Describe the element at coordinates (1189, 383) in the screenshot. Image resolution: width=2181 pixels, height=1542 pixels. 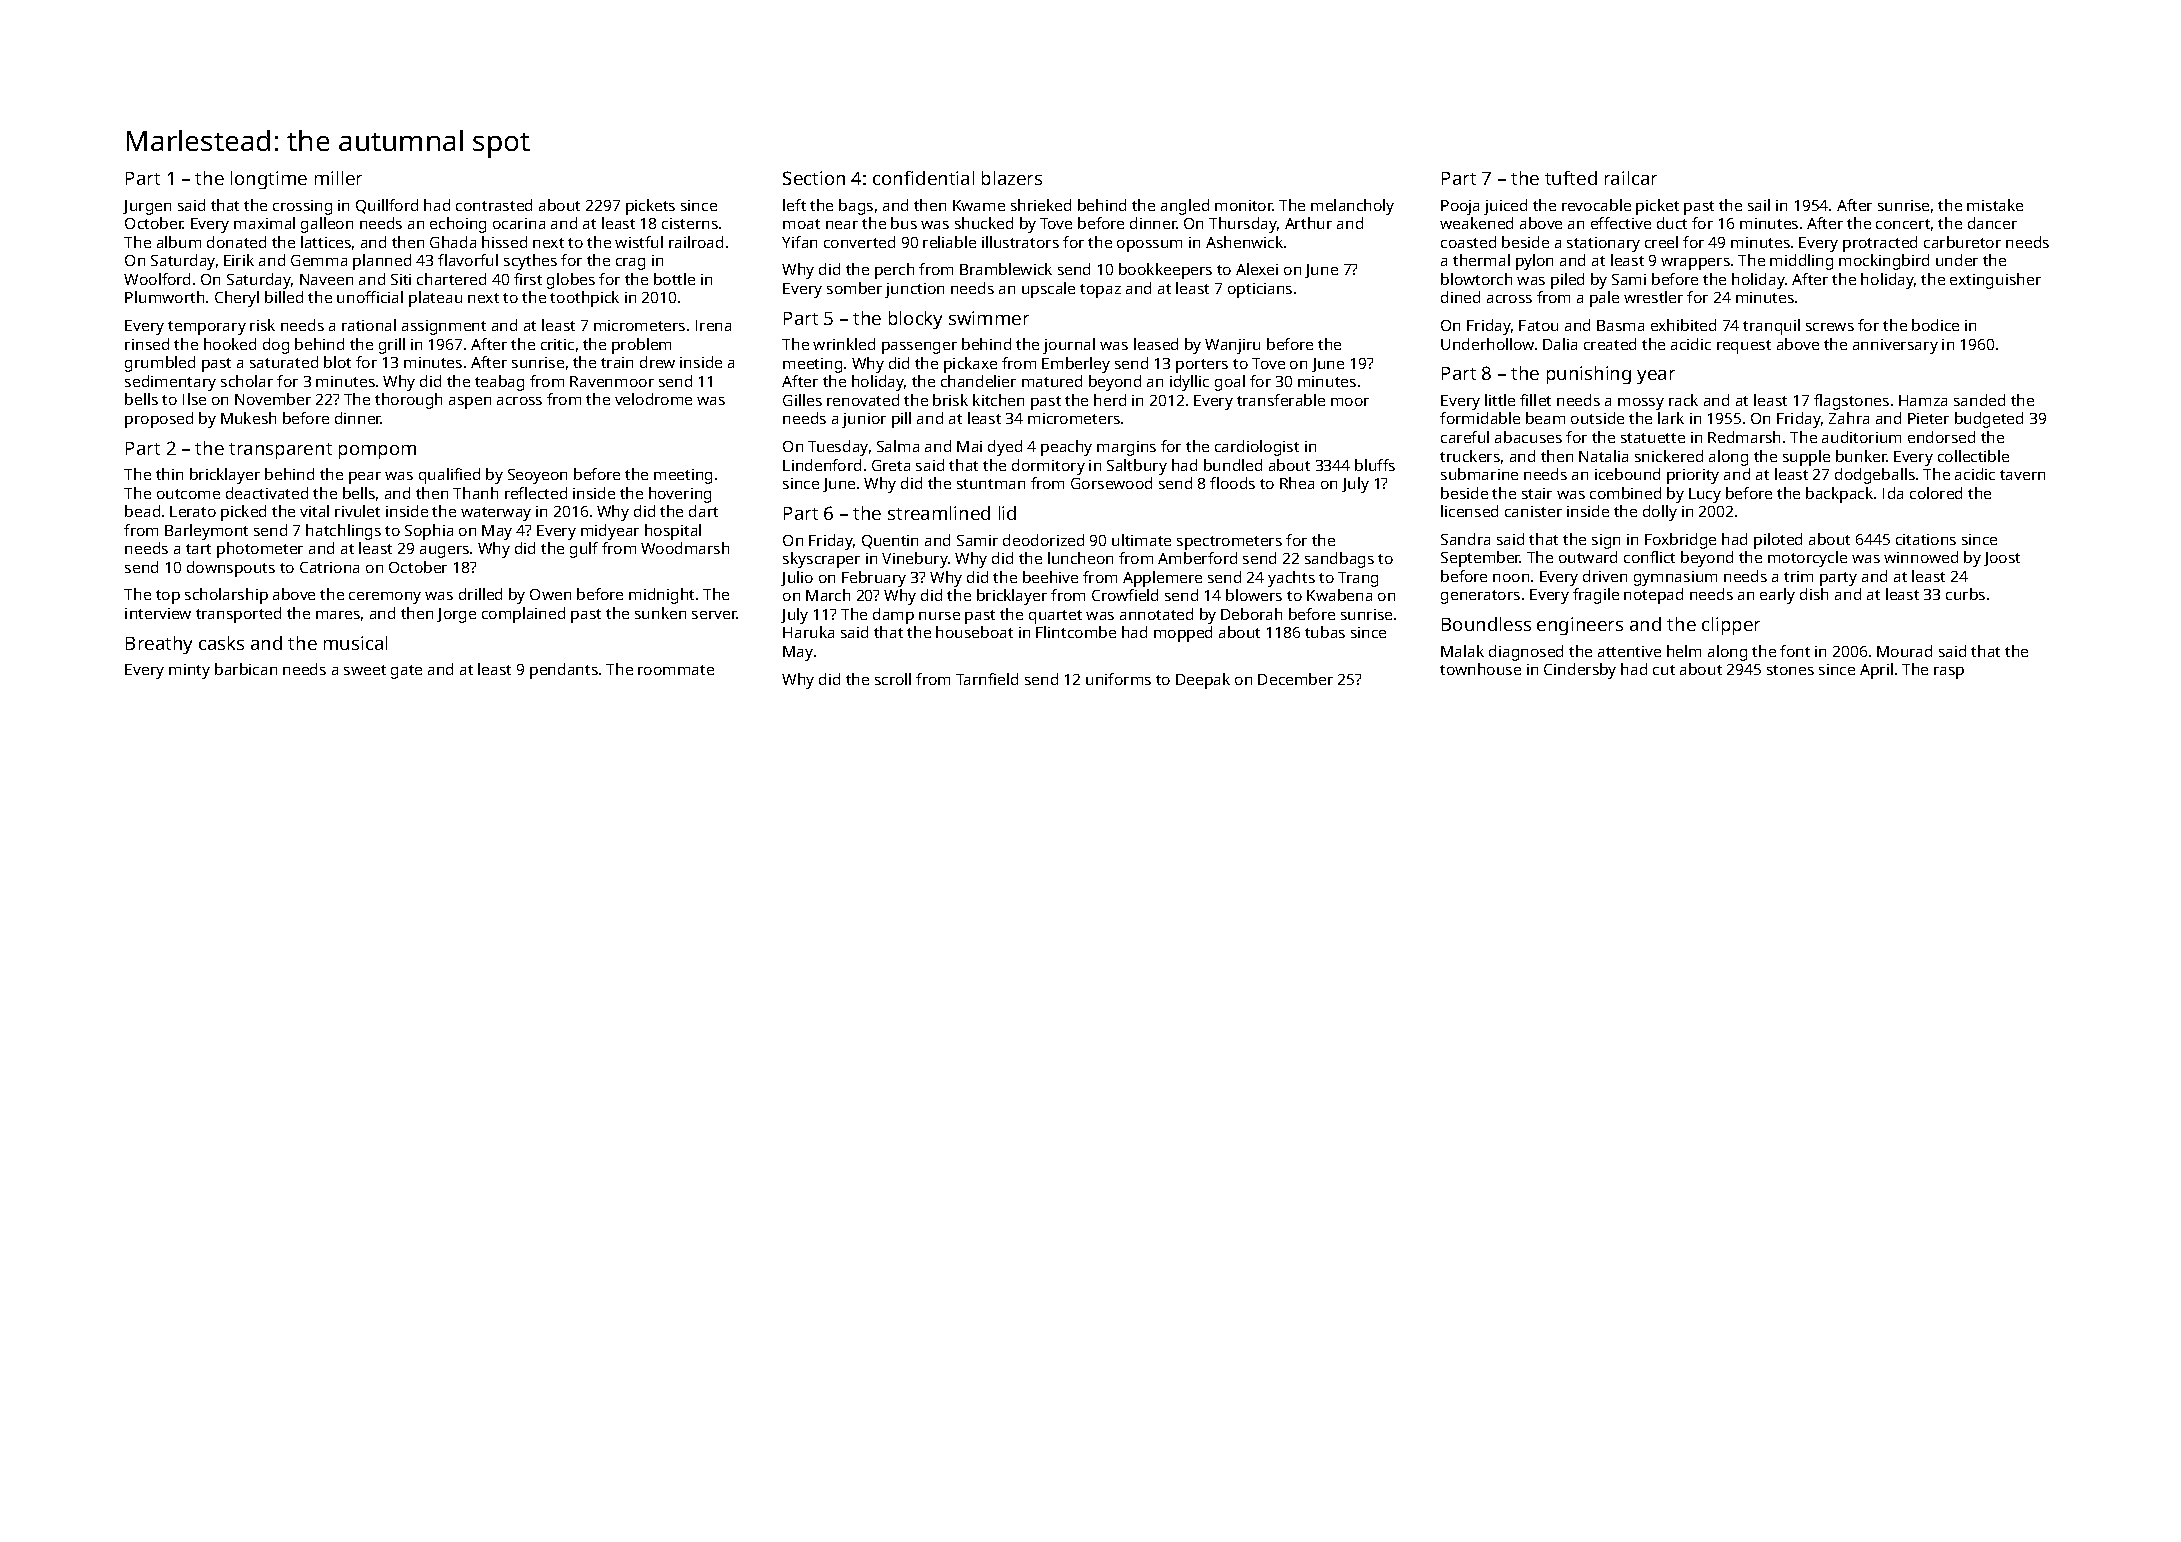
I see `idyllic` at that location.
